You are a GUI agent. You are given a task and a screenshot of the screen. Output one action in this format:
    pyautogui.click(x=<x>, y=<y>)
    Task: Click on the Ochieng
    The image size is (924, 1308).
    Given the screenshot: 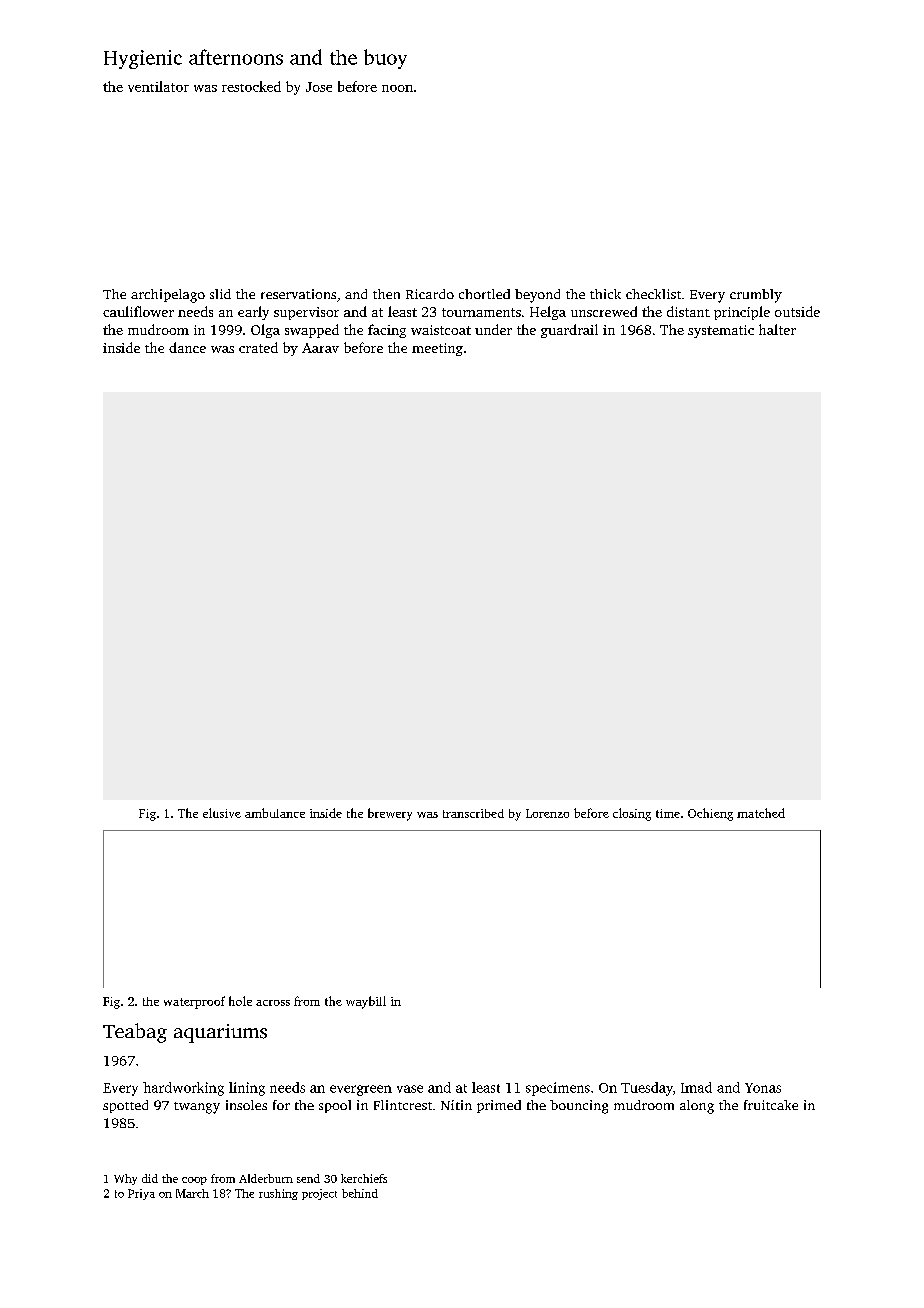 What is the action you would take?
    pyautogui.click(x=710, y=814)
